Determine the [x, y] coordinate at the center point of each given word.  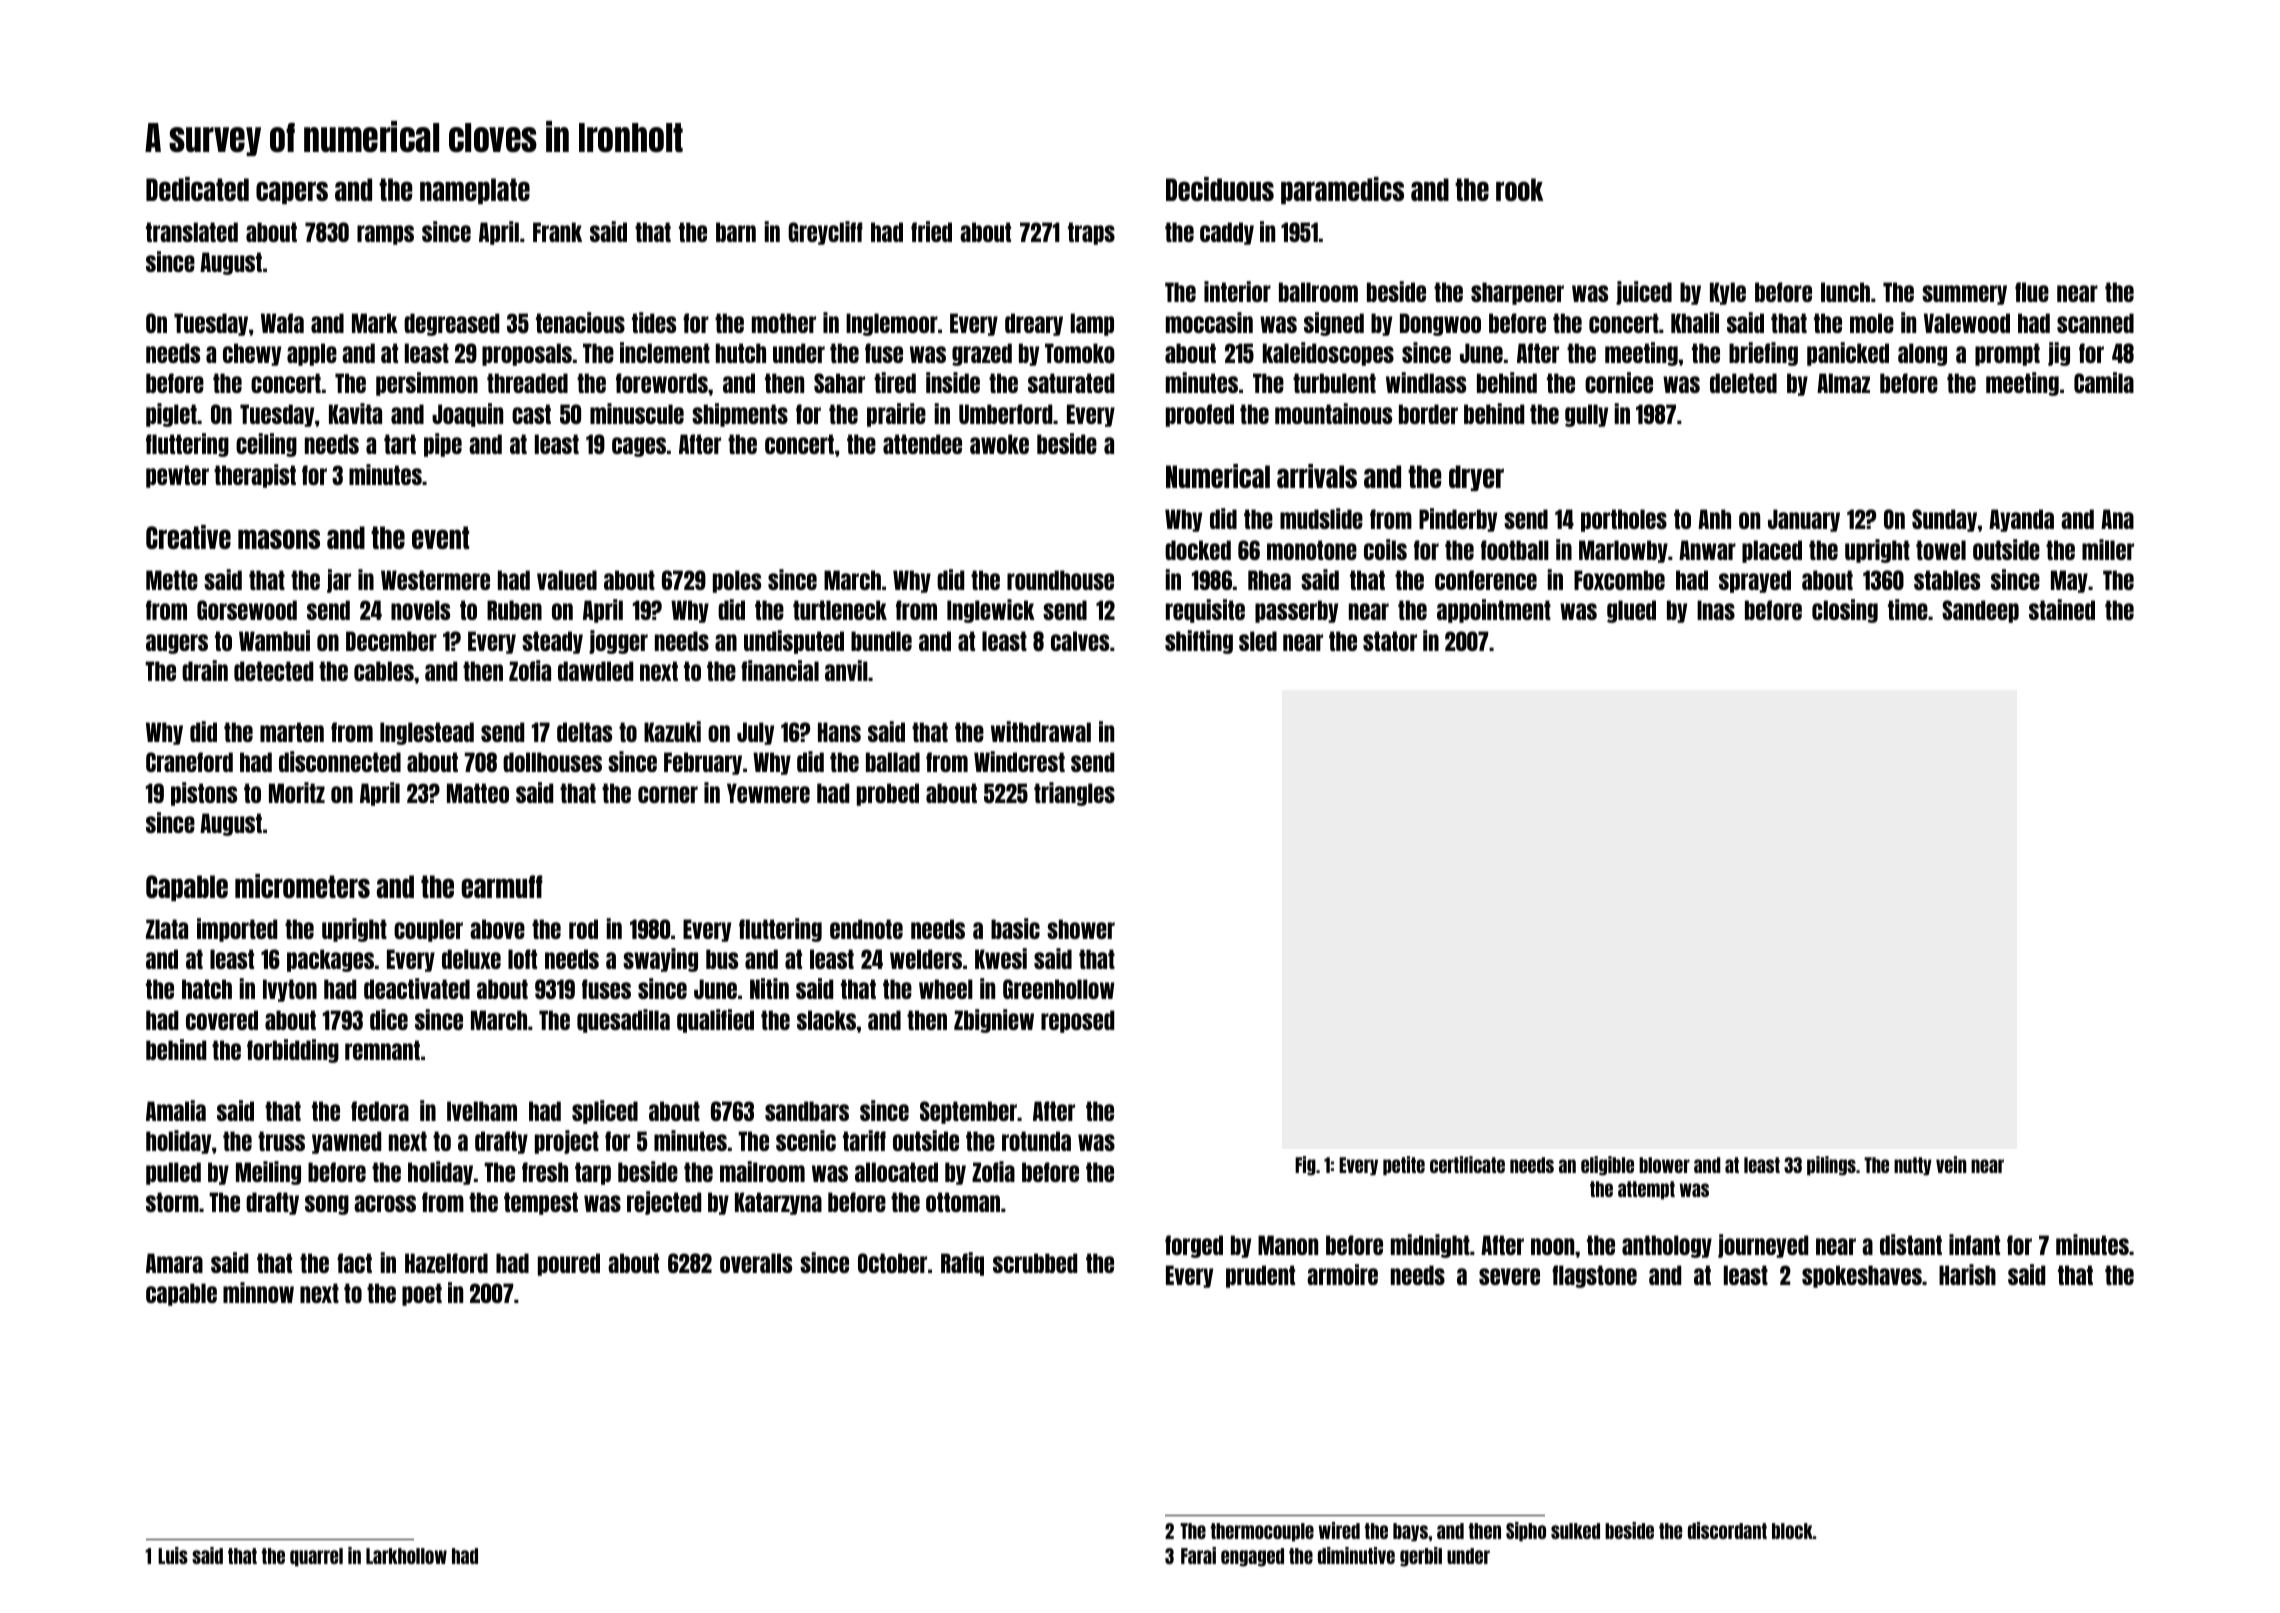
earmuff [502, 886]
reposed [1077, 1021]
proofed [1200, 415]
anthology [1667, 1246]
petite [1404, 1165]
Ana [2117, 519]
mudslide [1321, 518]
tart [400, 444]
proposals [527, 354]
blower [1664, 1165]
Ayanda [2021, 520]
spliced [605, 1112]
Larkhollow [406, 1556]
